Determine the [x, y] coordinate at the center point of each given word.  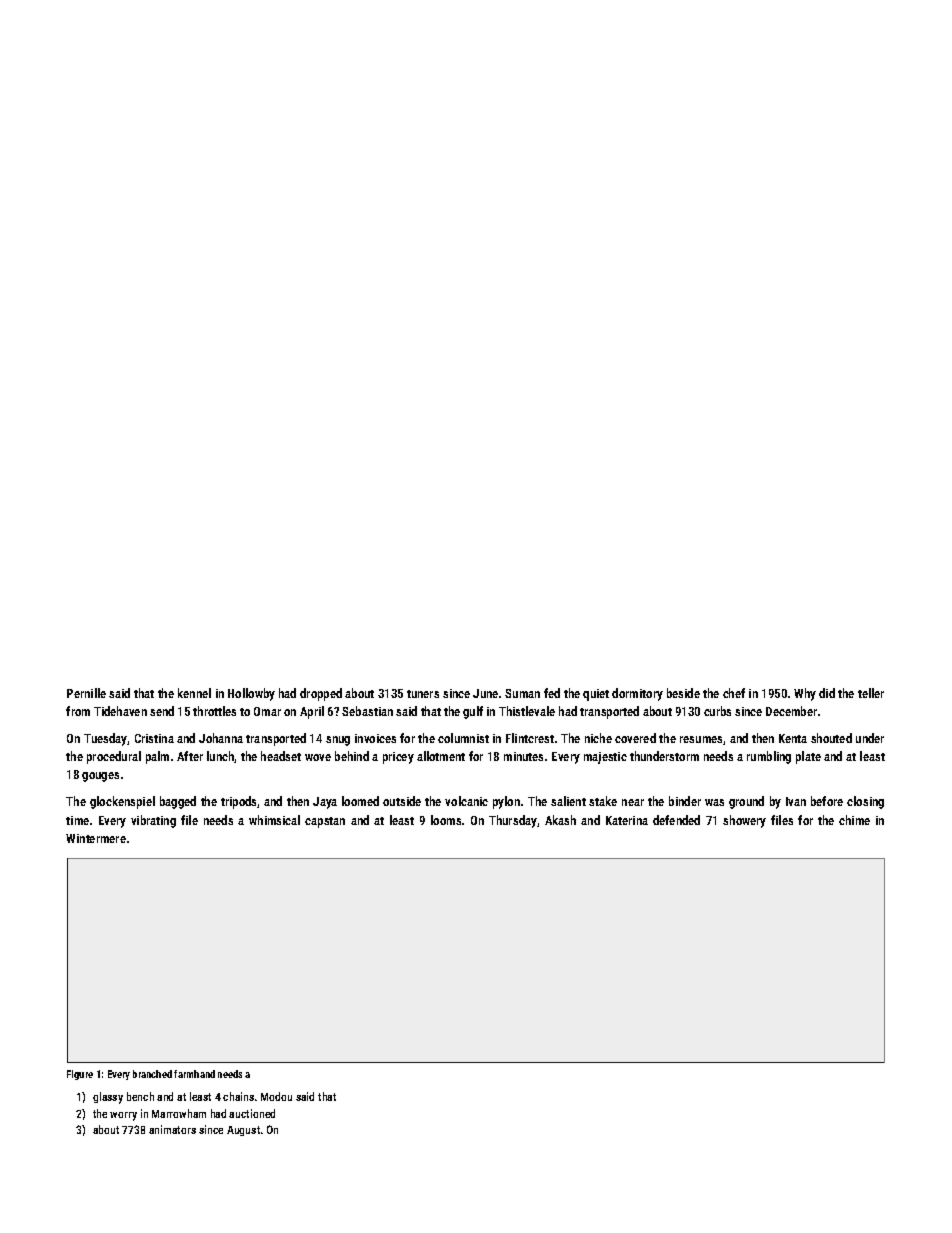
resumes [701, 739]
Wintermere [96, 838]
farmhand [194, 1074]
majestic [605, 758]
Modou [276, 1096]
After [190, 756]
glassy [108, 1098]
